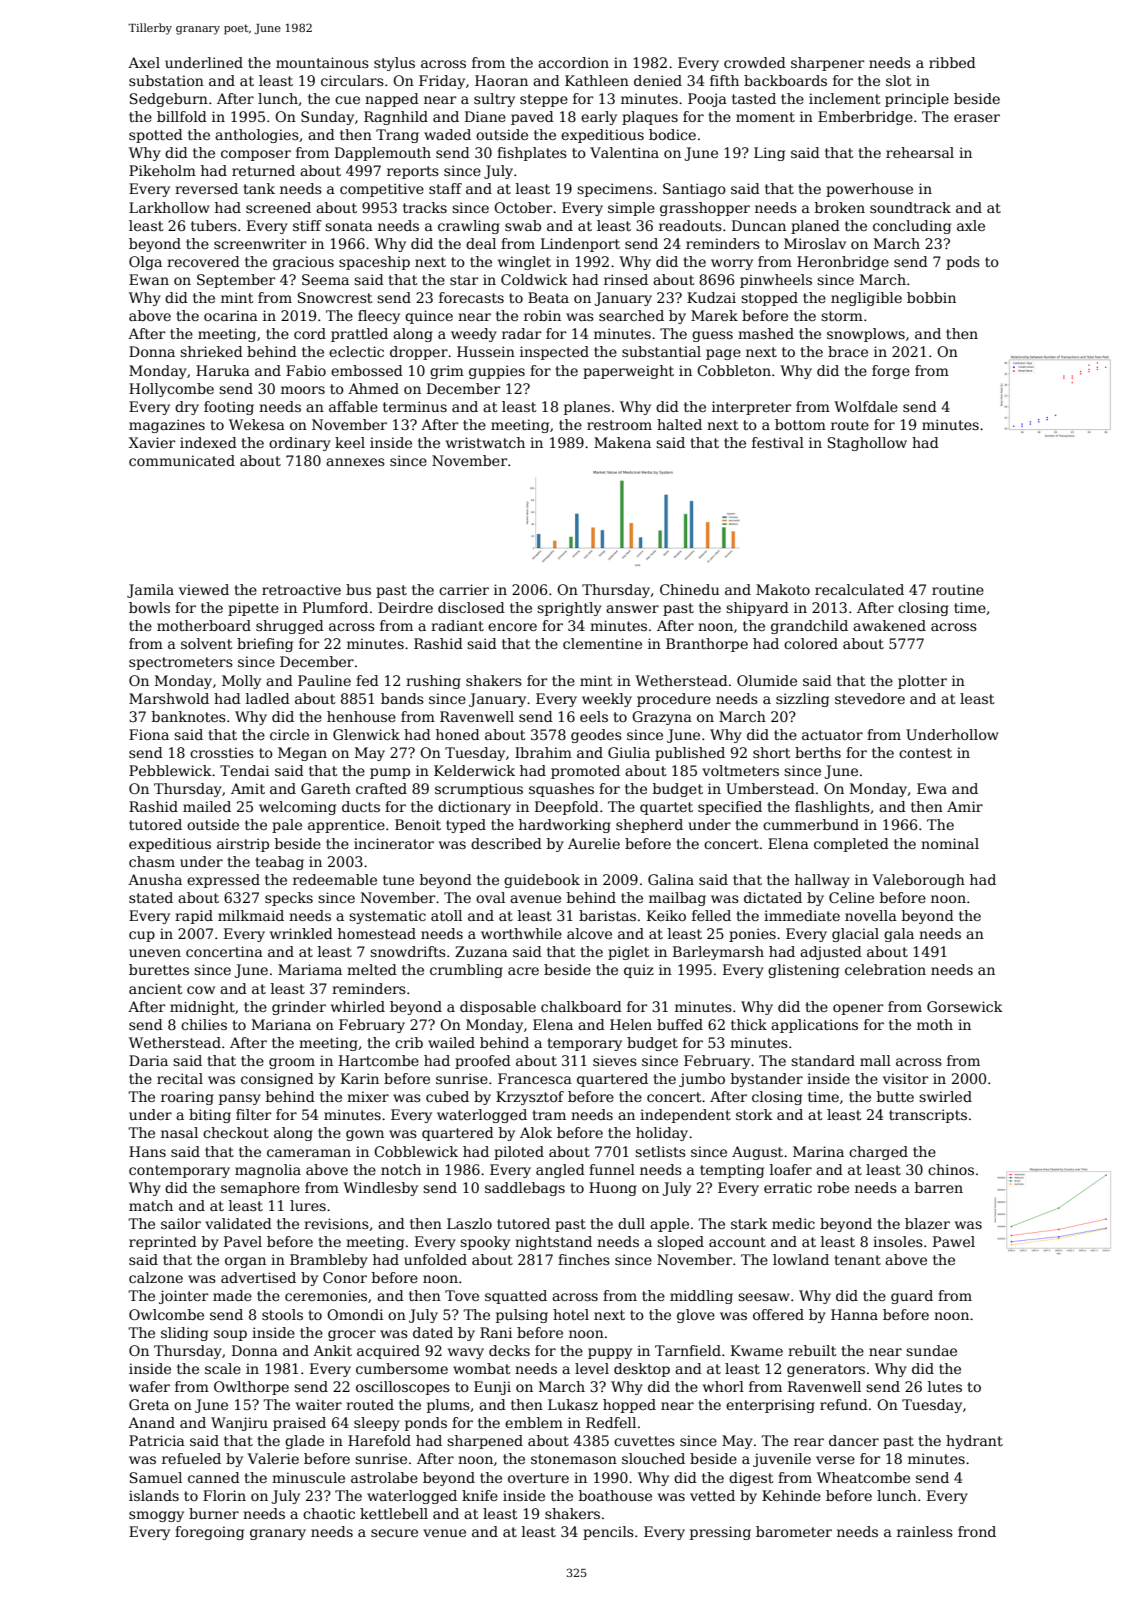 This screenshot has width=1132, height=1601. What do you see at coordinates (184, 1334) in the screenshot?
I see `sliding` at bounding box center [184, 1334].
